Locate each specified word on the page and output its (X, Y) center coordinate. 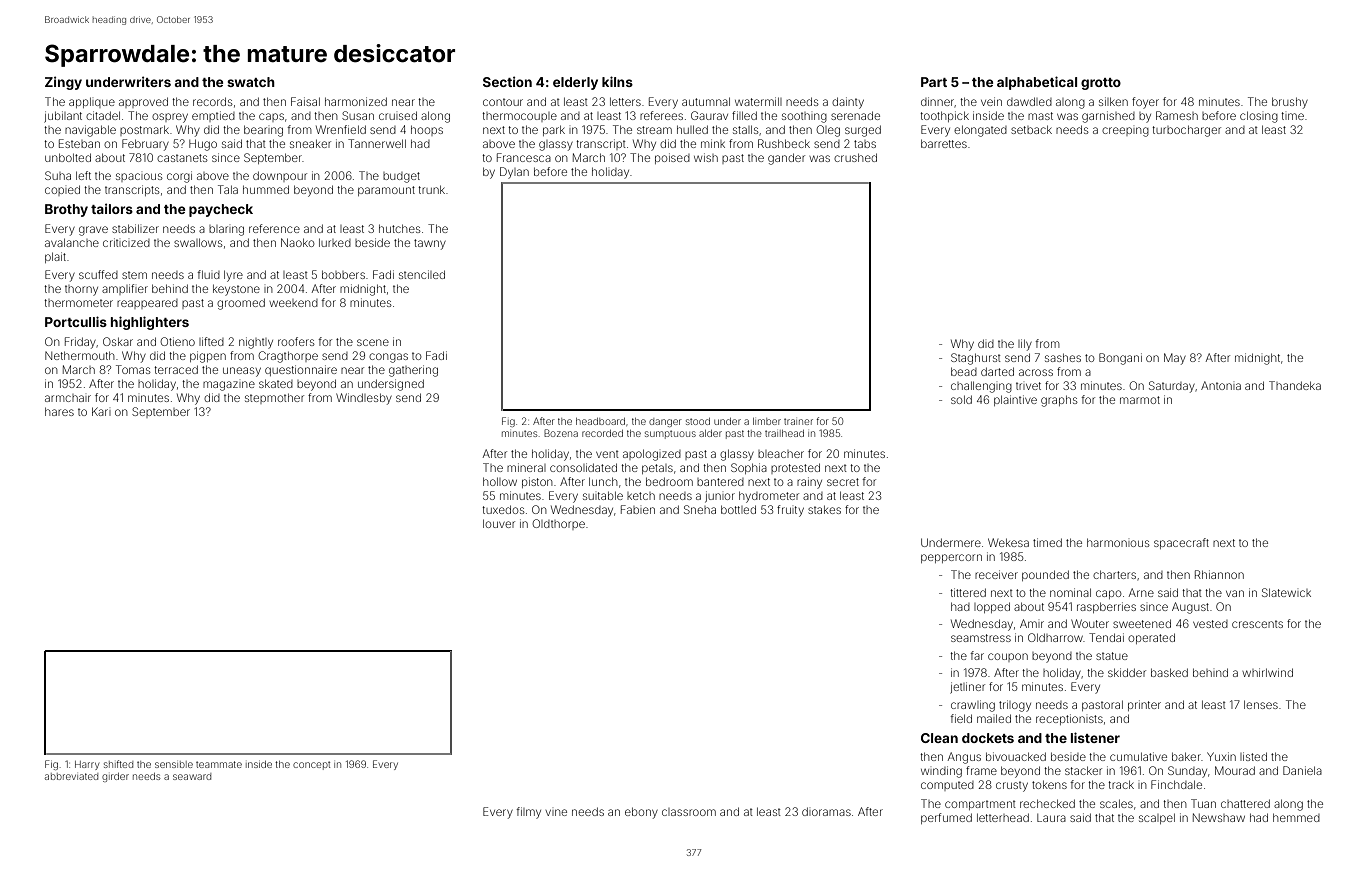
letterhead (1003, 817)
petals (657, 469)
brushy (1290, 103)
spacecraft (1181, 543)
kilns (617, 81)
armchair (68, 398)
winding (941, 772)
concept (311, 765)
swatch (251, 82)
